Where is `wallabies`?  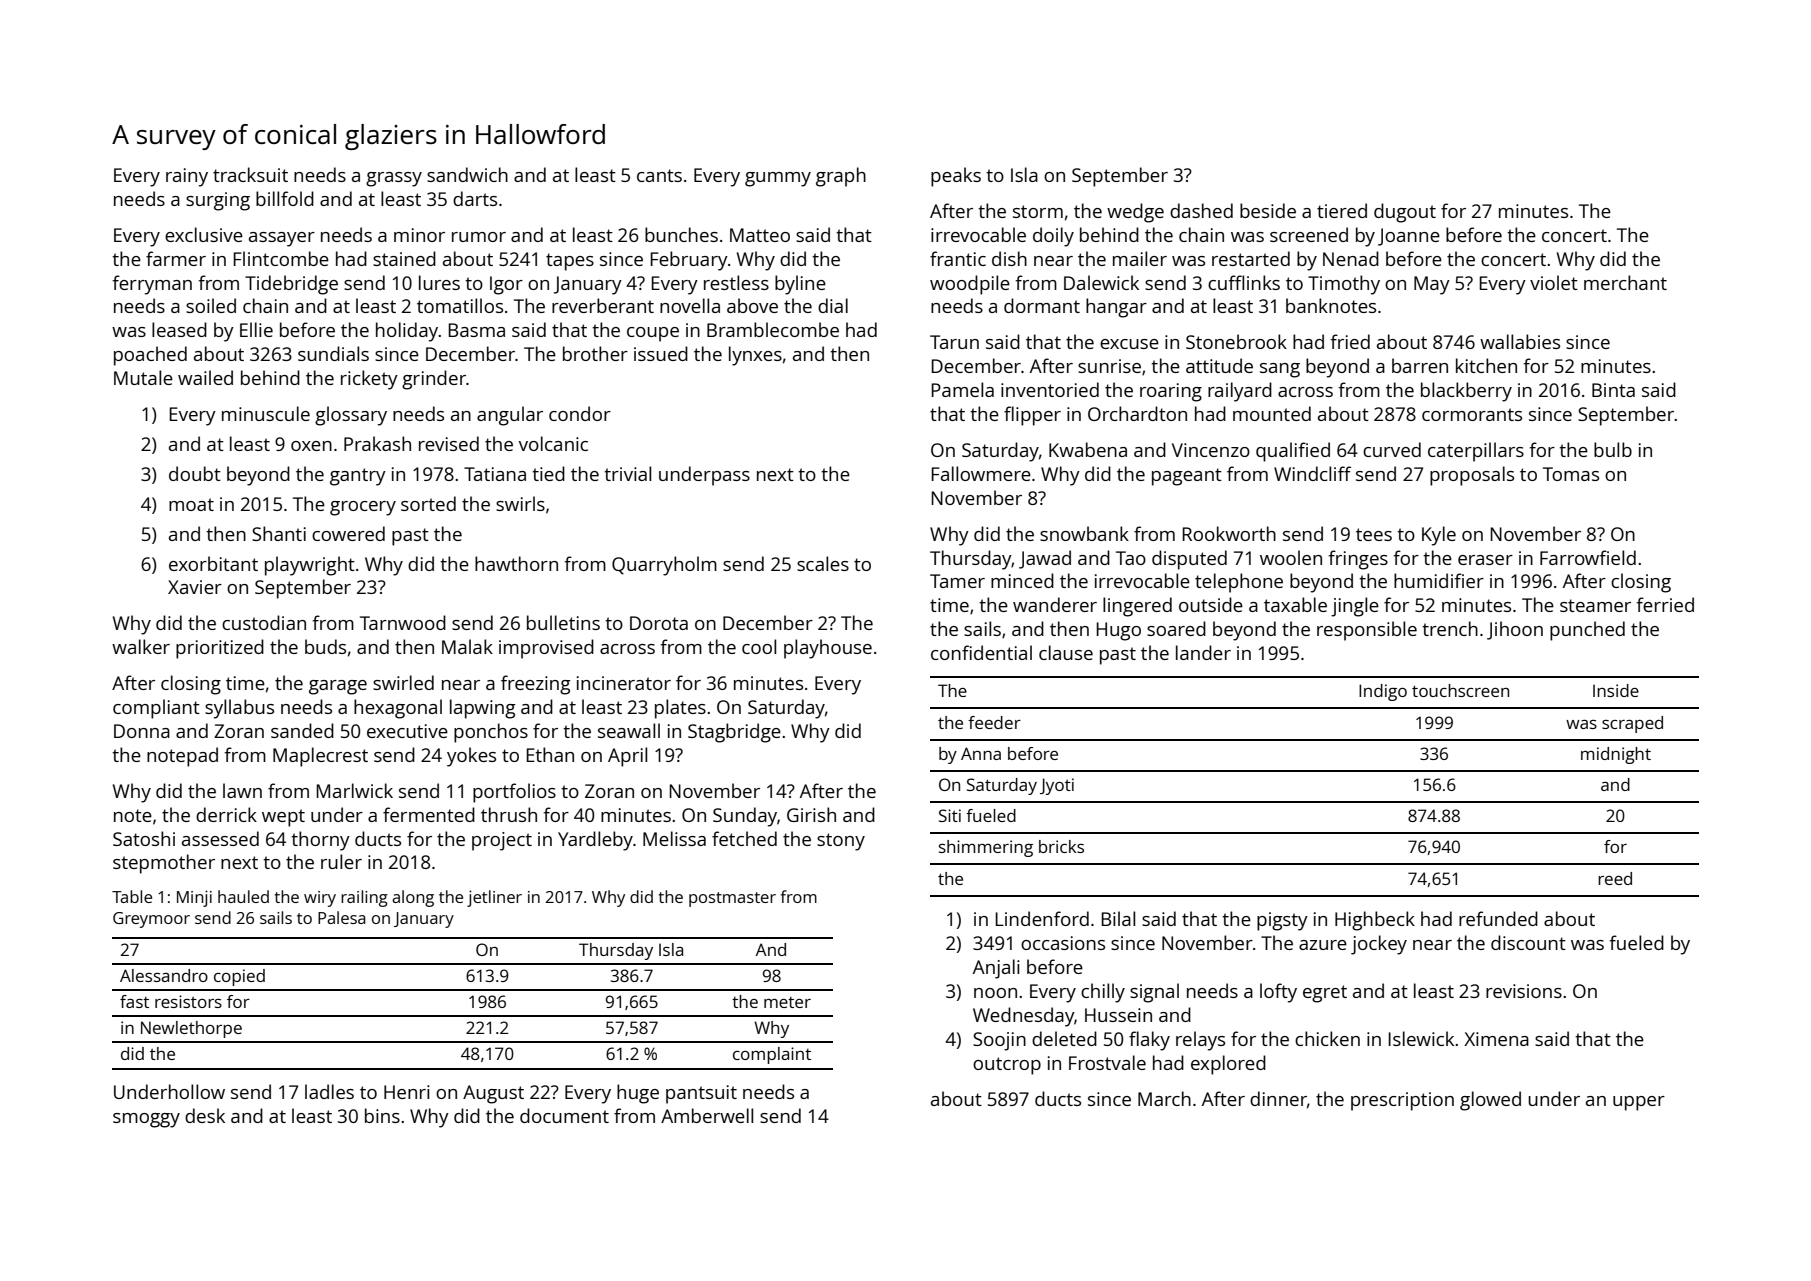 wallabies is located at coordinates (1520, 341).
